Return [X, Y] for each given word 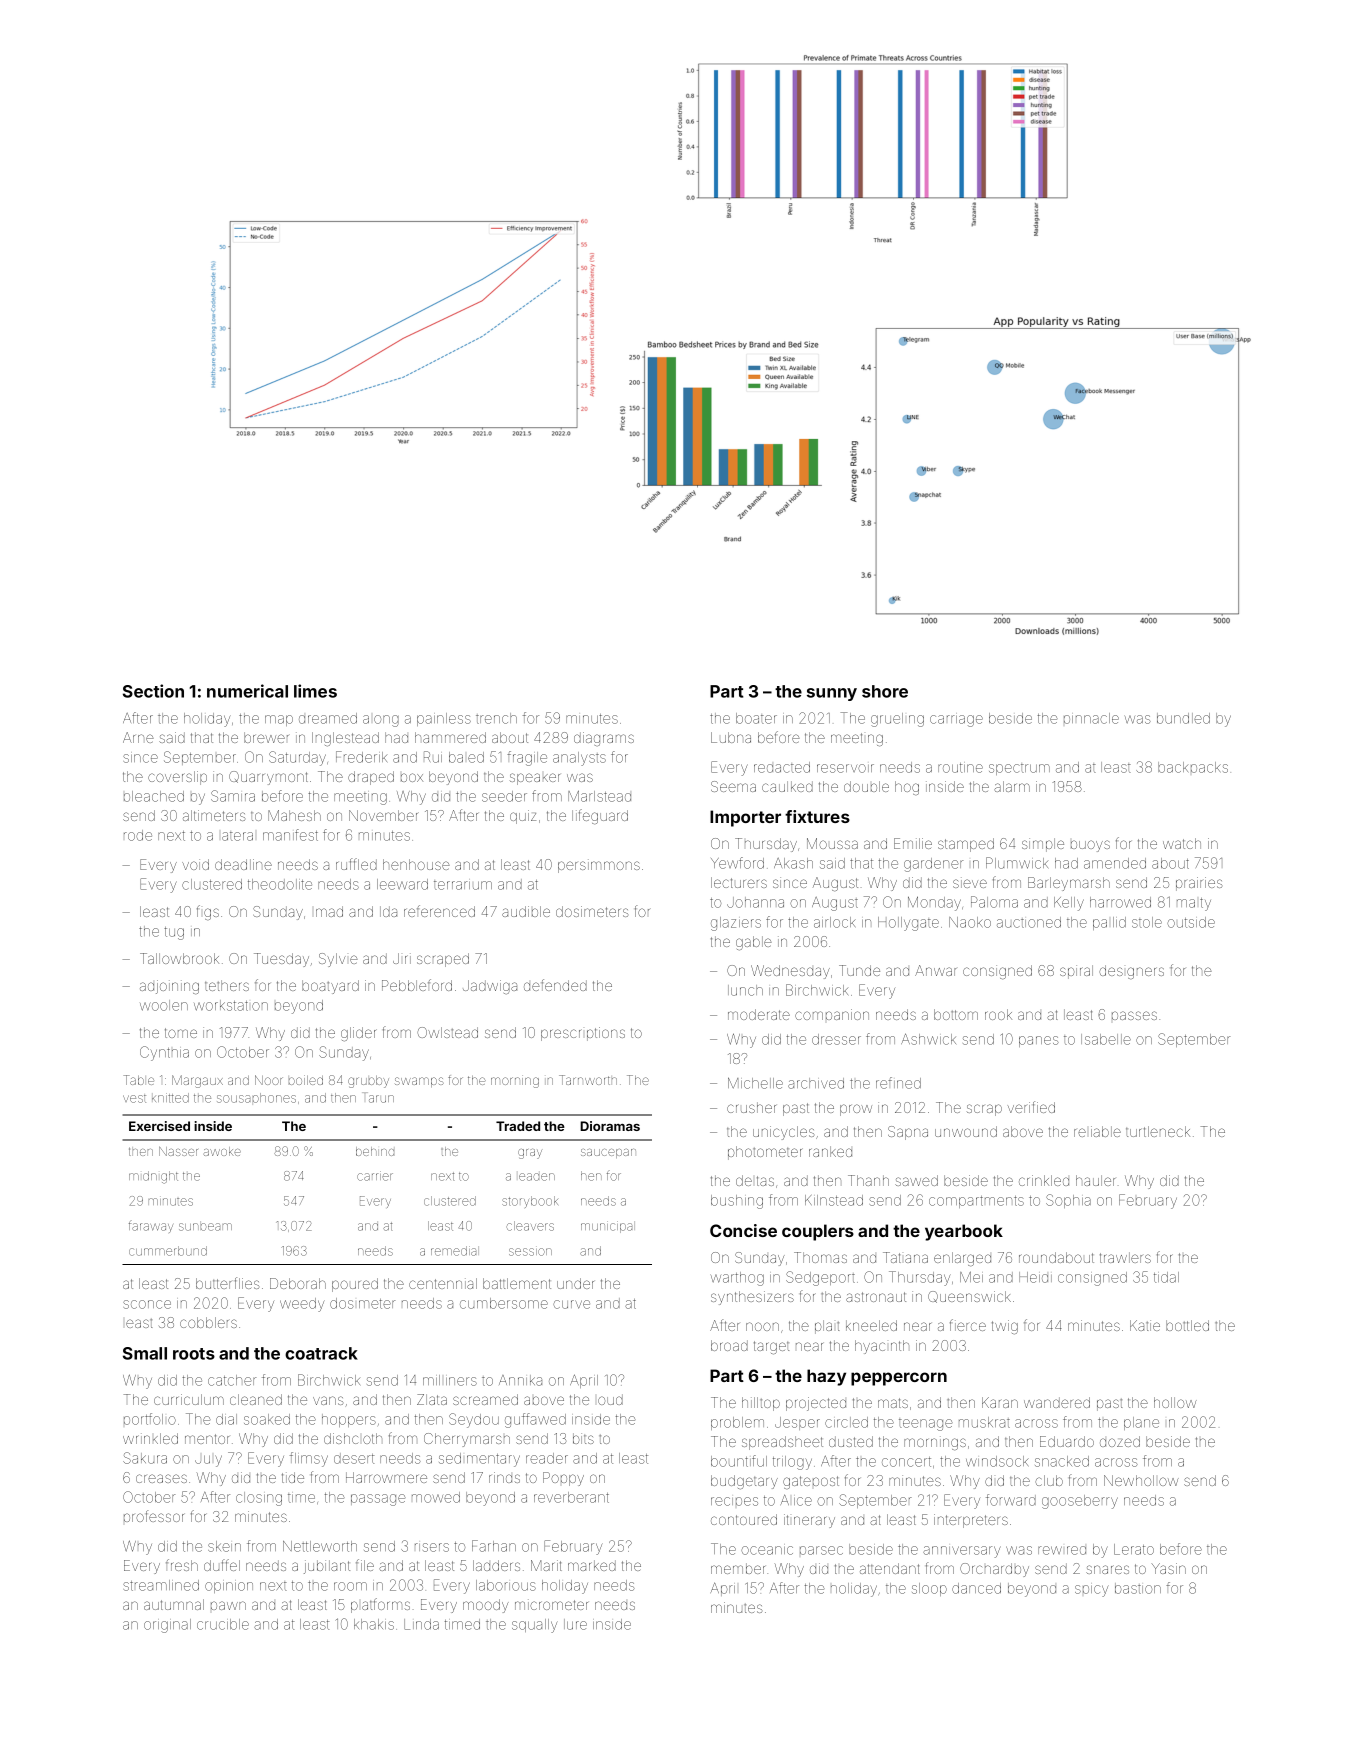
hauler [1095, 1180]
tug [174, 933]
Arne [138, 737]
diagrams [604, 739]
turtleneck [1158, 1131]
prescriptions [583, 1034]
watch [1182, 843]
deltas [755, 1180]
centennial [443, 1283]
